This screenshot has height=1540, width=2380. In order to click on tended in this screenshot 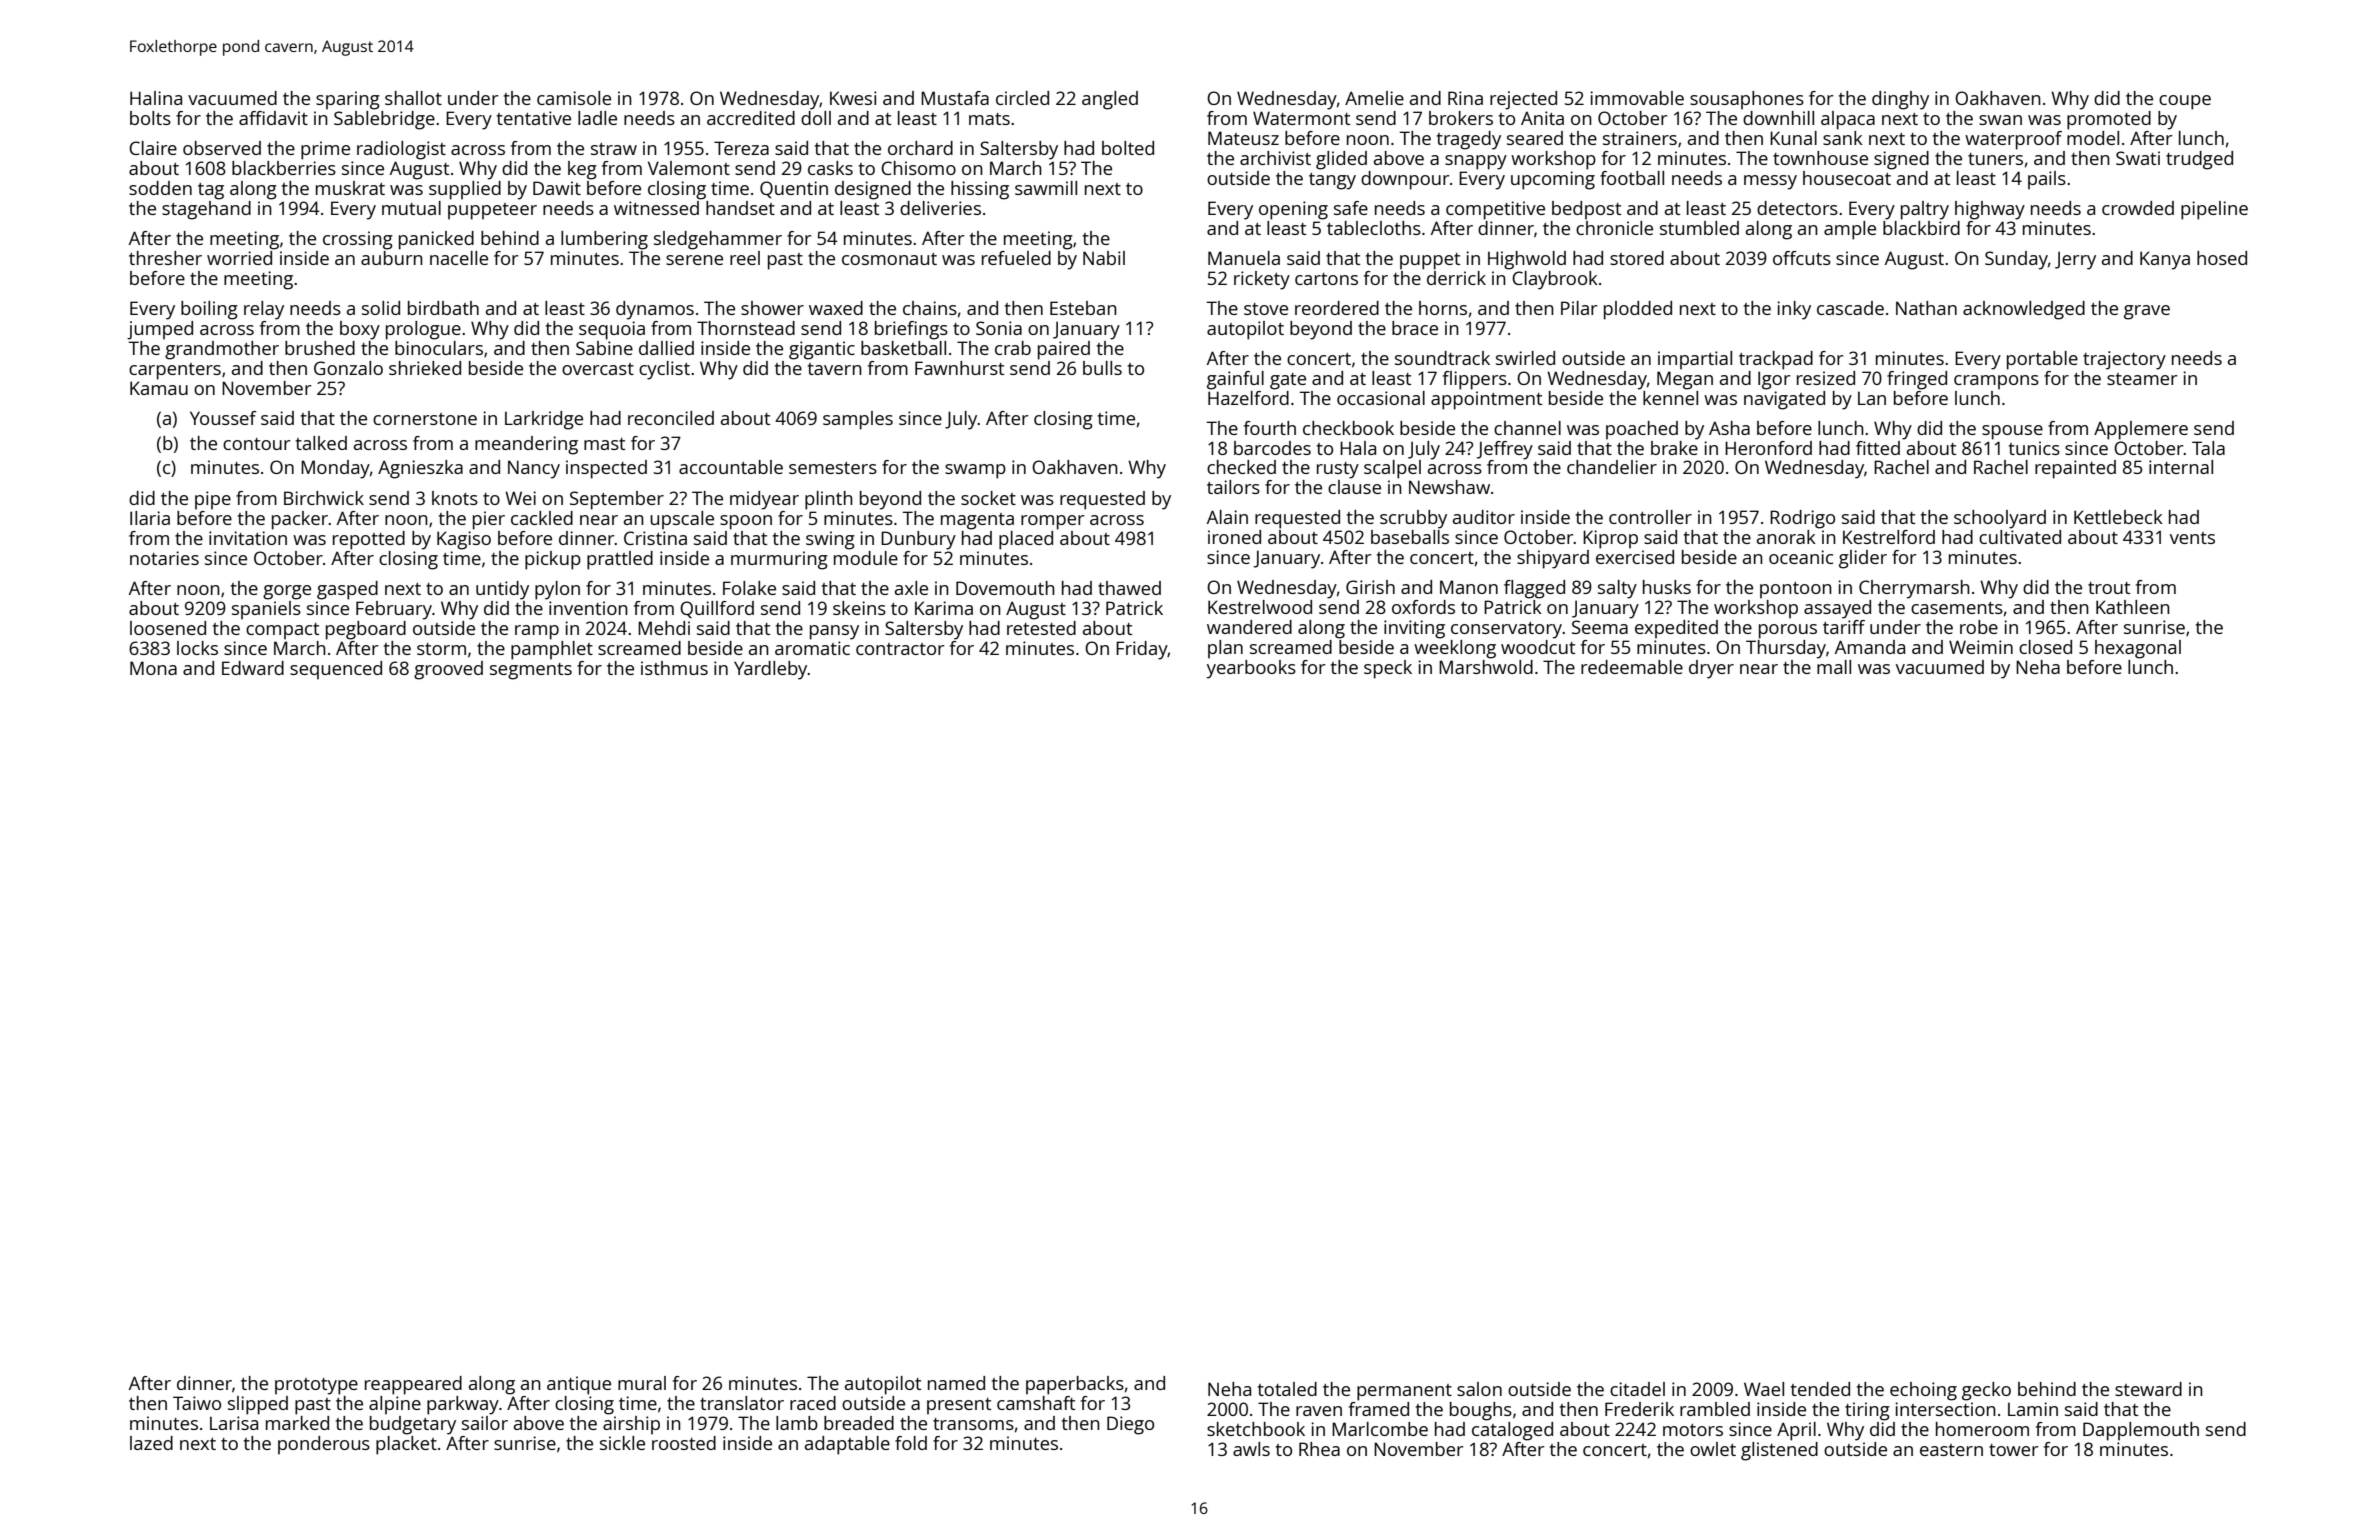, I will do `click(1820, 1389)`.
